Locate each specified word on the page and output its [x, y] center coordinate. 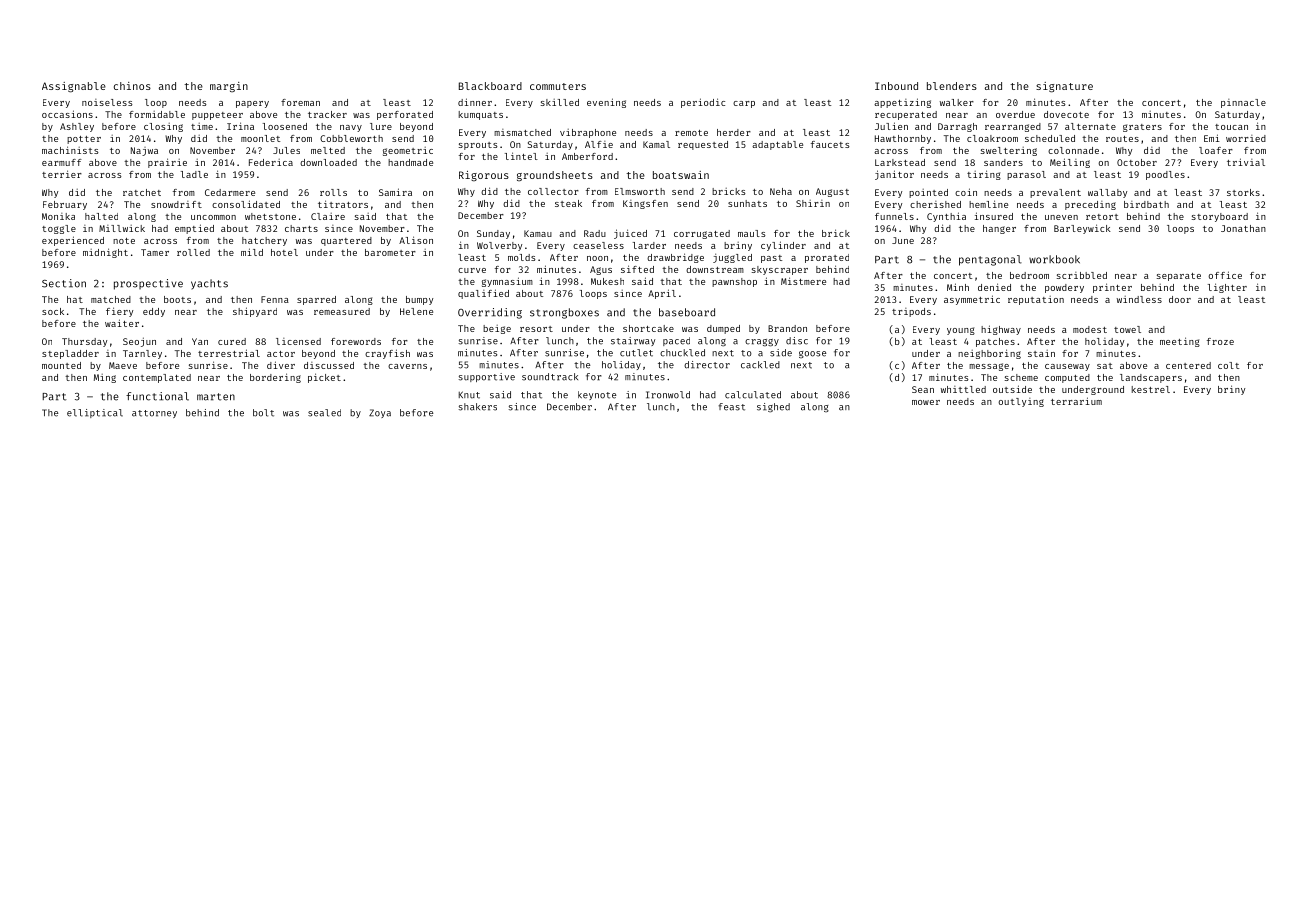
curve [472, 270]
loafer [1216, 150]
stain [1041, 353]
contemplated [157, 378]
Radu [595, 233]
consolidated [246, 204]
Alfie [599, 144]
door [1180, 299]
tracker [327, 114]
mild [252, 252]
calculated [753, 395]
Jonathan [1243, 228]
